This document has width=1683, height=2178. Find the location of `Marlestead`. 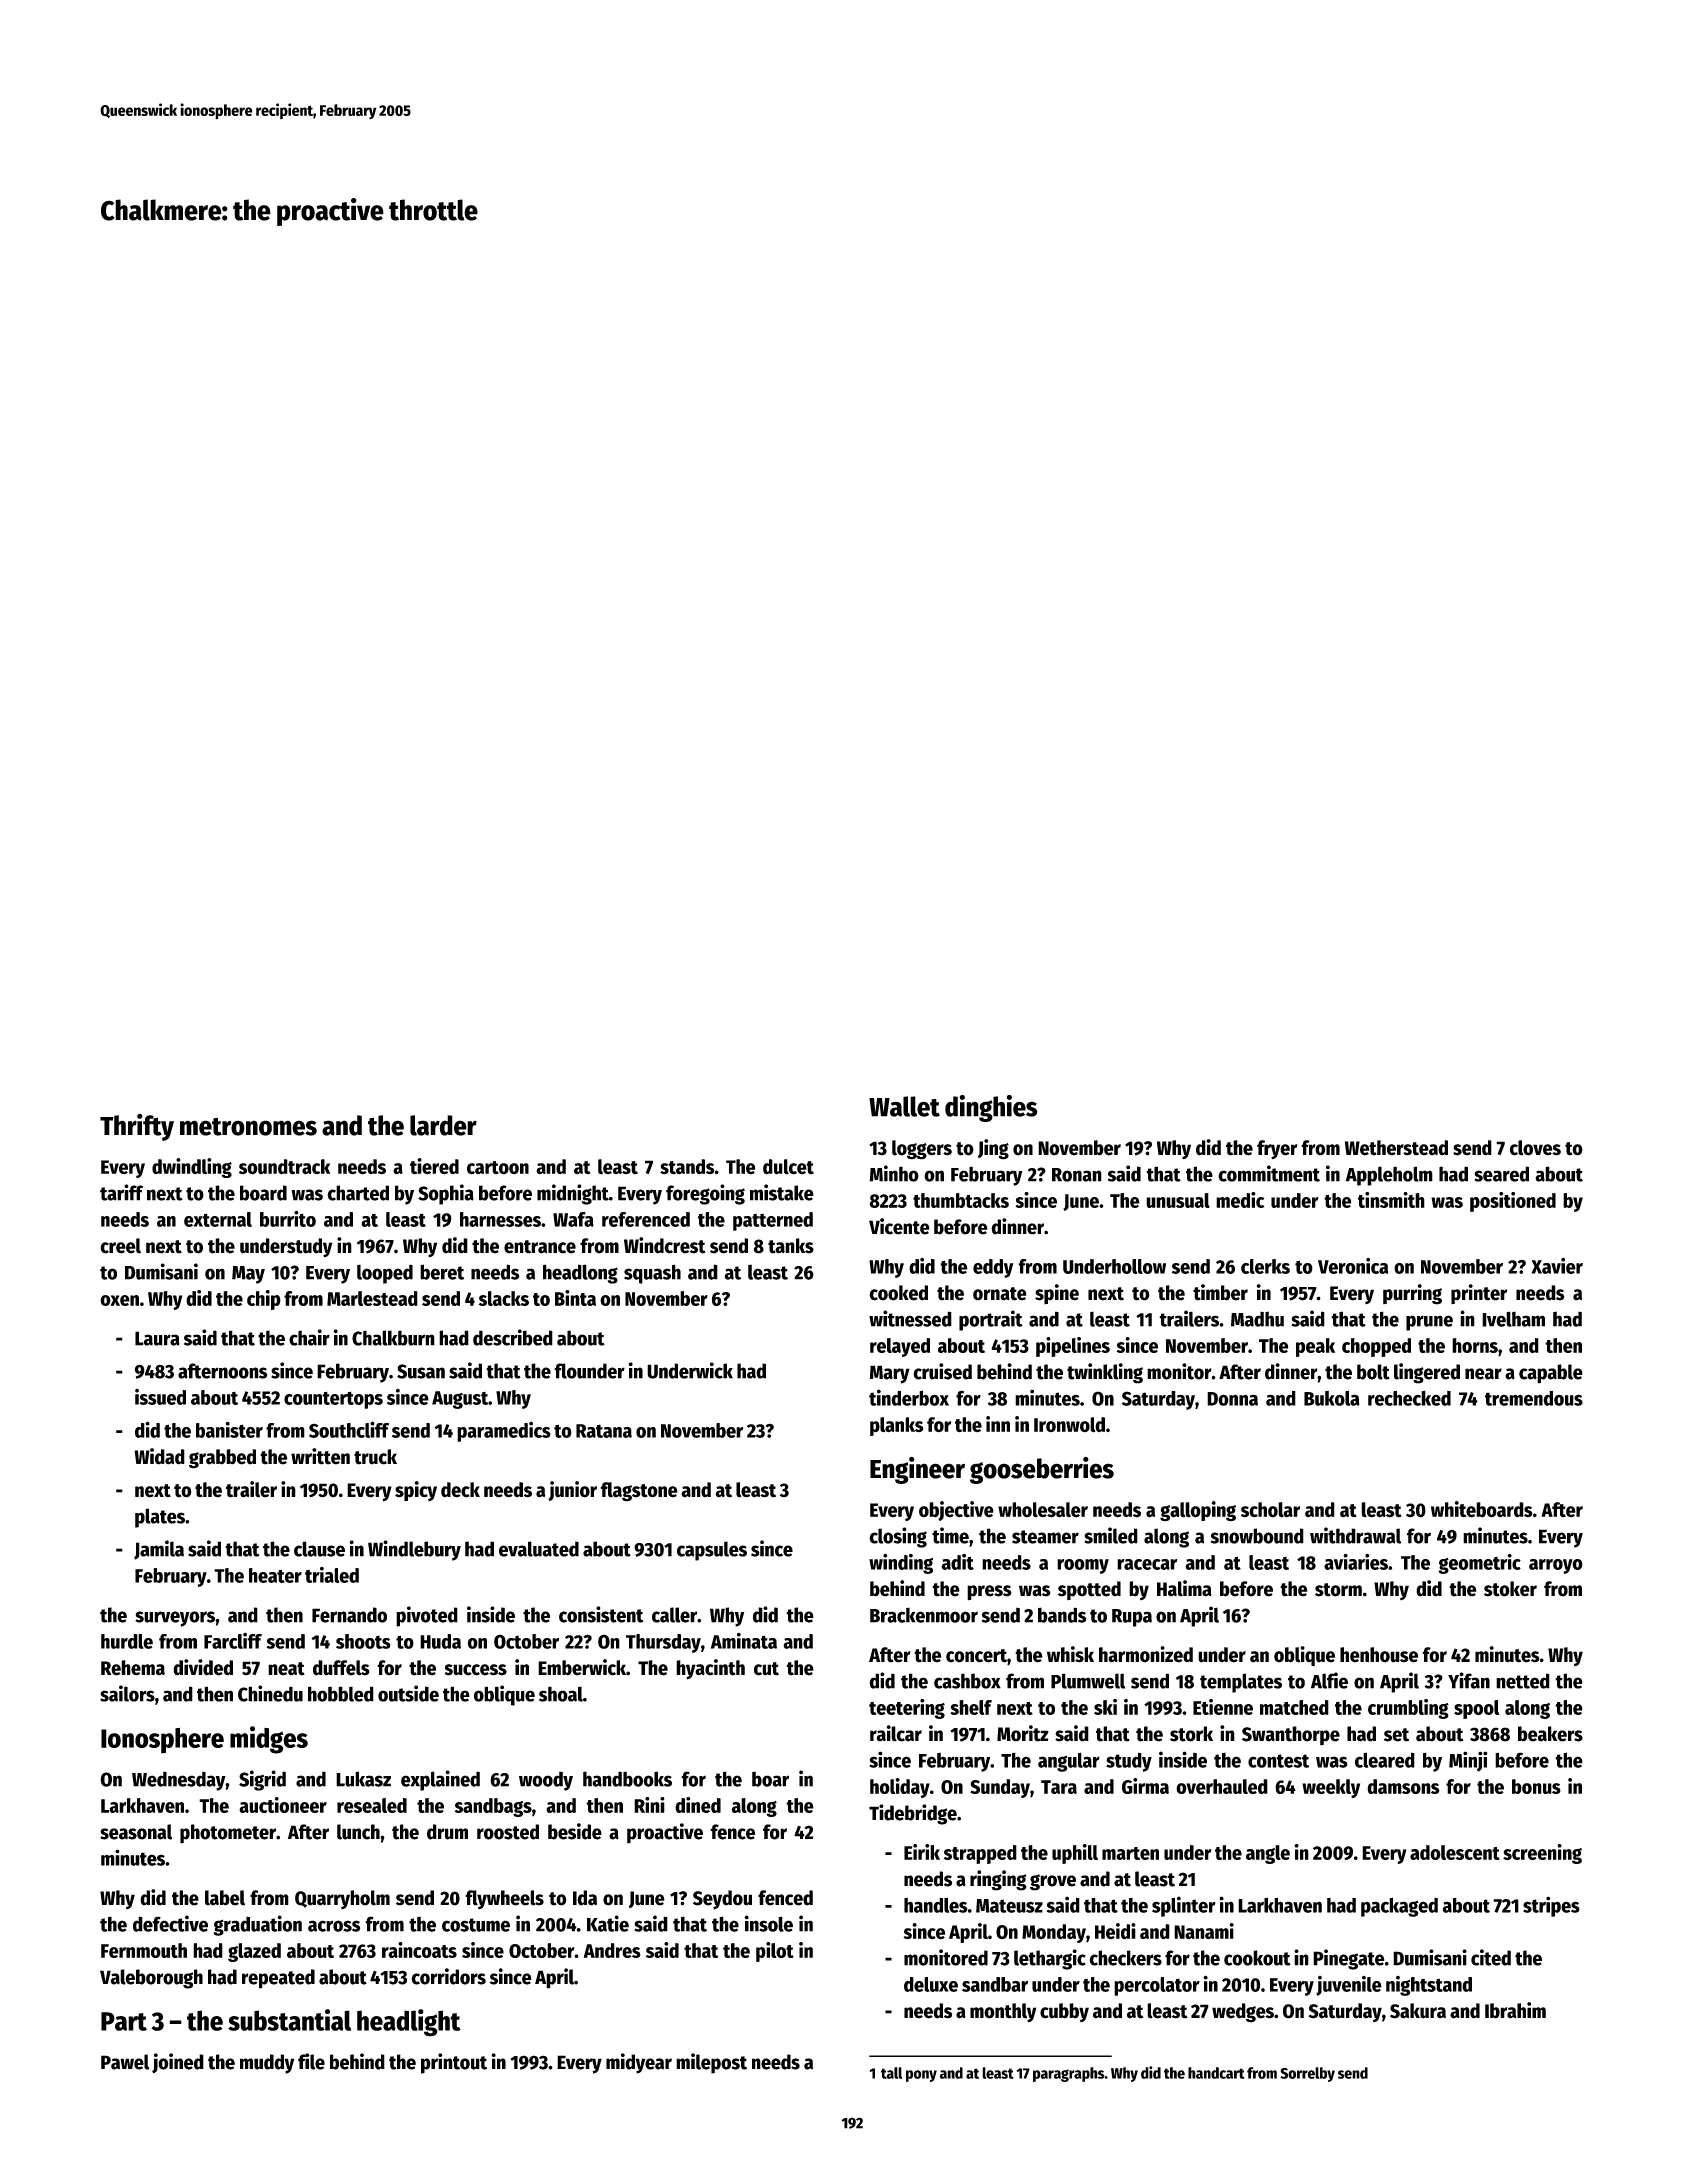

Marlestead is located at coordinates (372, 1298).
